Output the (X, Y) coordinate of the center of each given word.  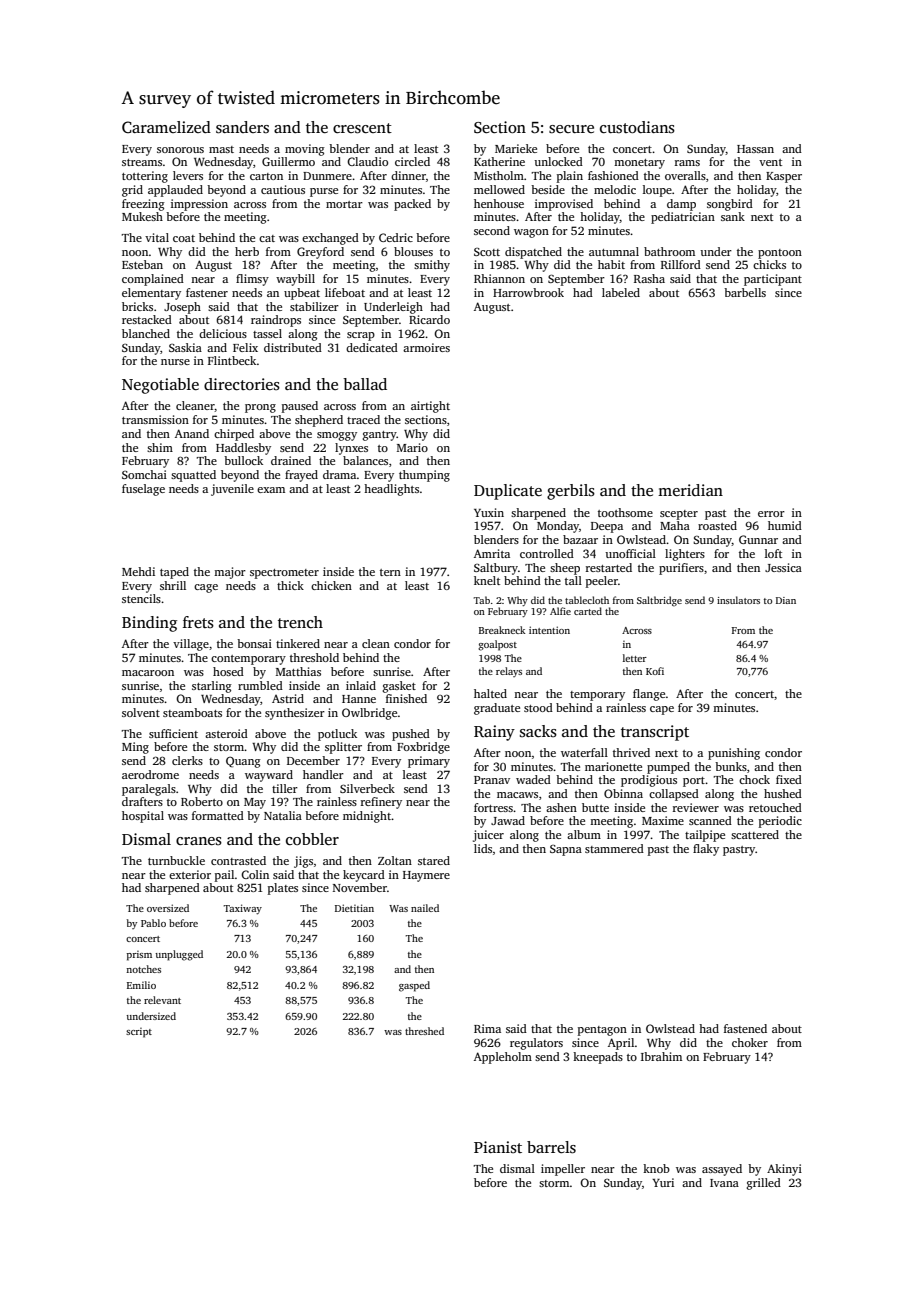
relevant (162, 1000)
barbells (745, 292)
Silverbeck (367, 788)
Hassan (755, 149)
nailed (425, 908)
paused (300, 407)
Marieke (516, 148)
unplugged (179, 955)
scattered (755, 834)
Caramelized (166, 127)
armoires (426, 347)
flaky (706, 850)
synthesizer (295, 714)
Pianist (498, 1147)
